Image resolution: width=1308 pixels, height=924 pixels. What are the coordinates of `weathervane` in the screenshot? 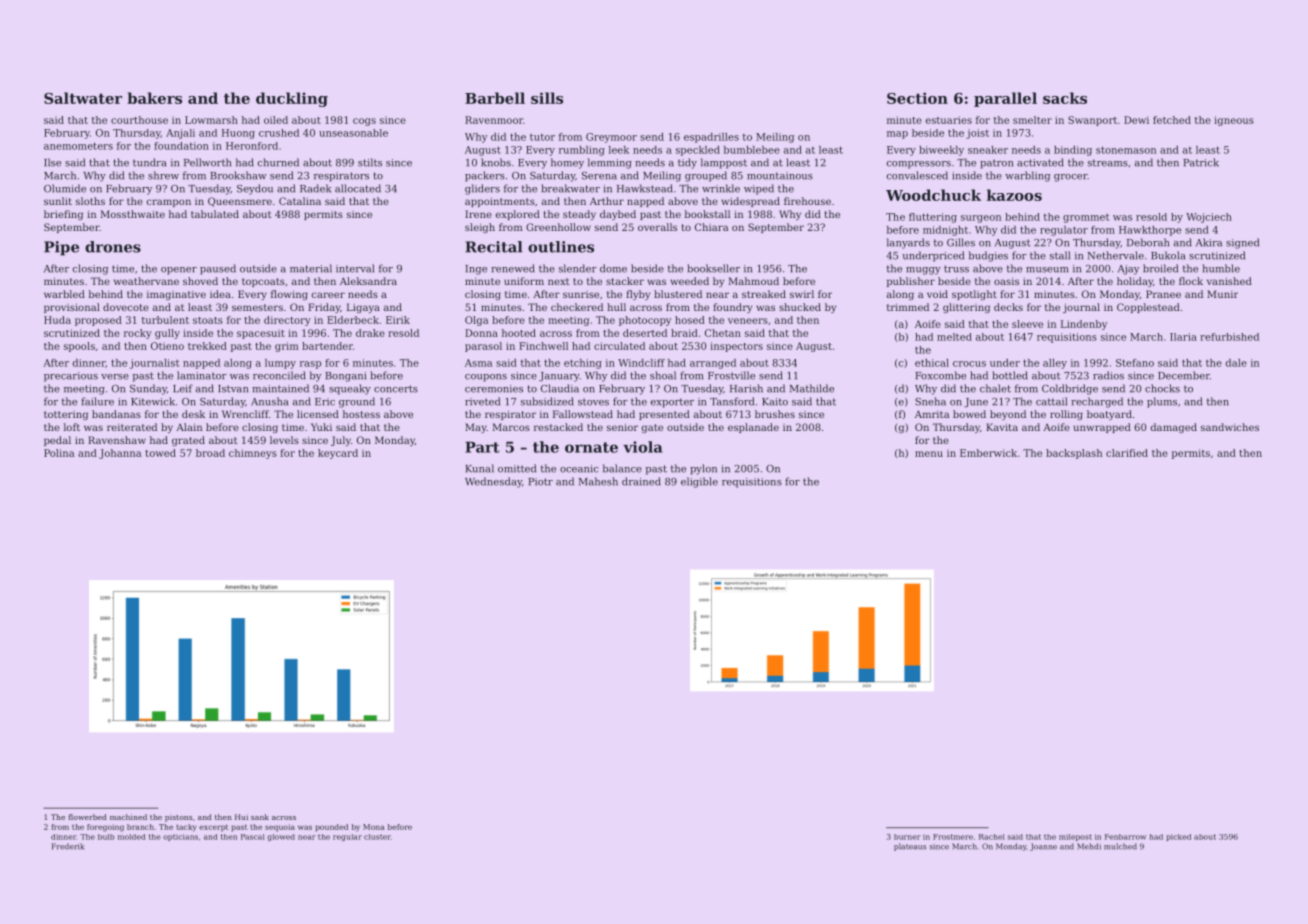 It's located at (146, 281).
